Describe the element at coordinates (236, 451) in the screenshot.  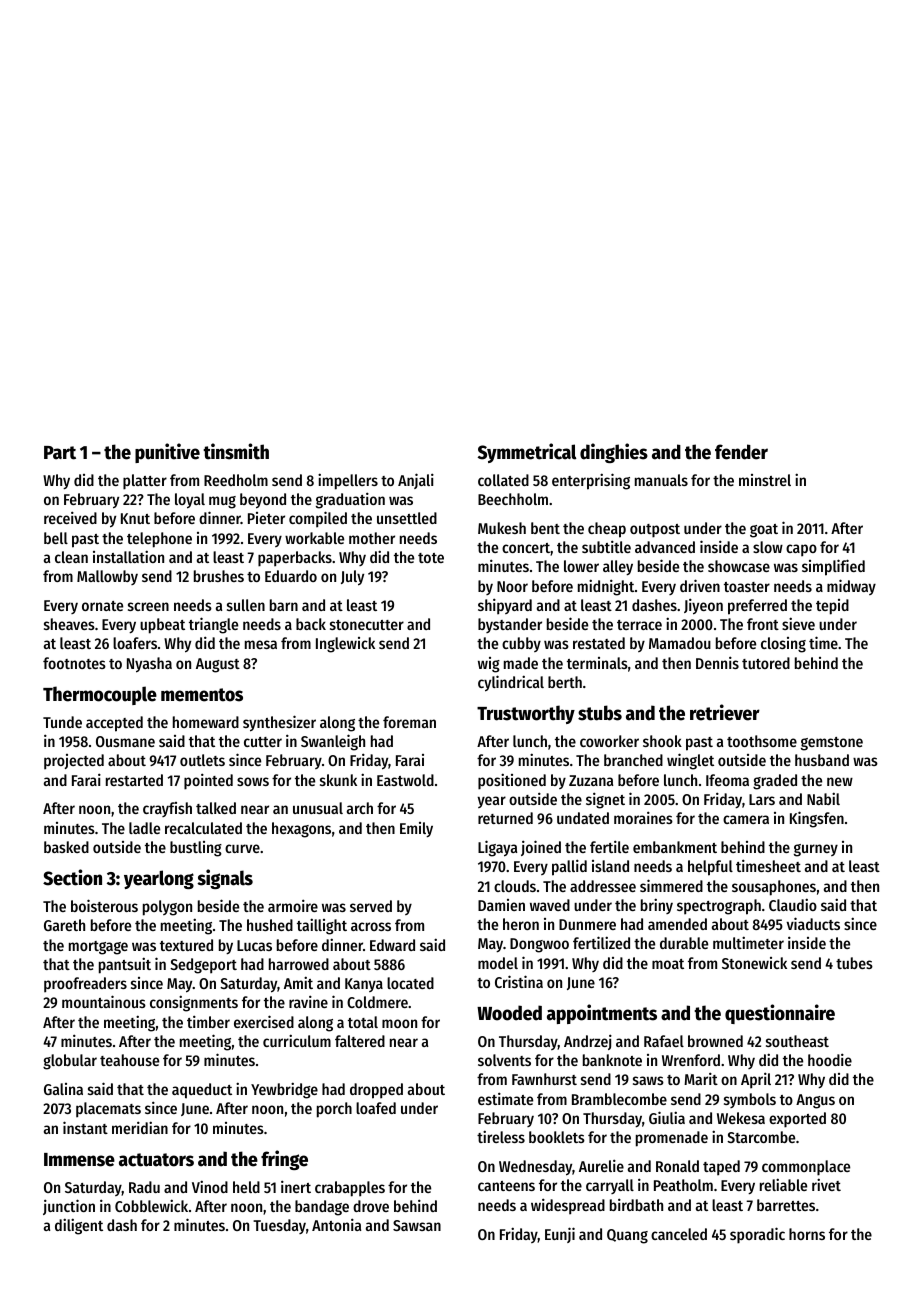
I see `tinsmith` at that location.
